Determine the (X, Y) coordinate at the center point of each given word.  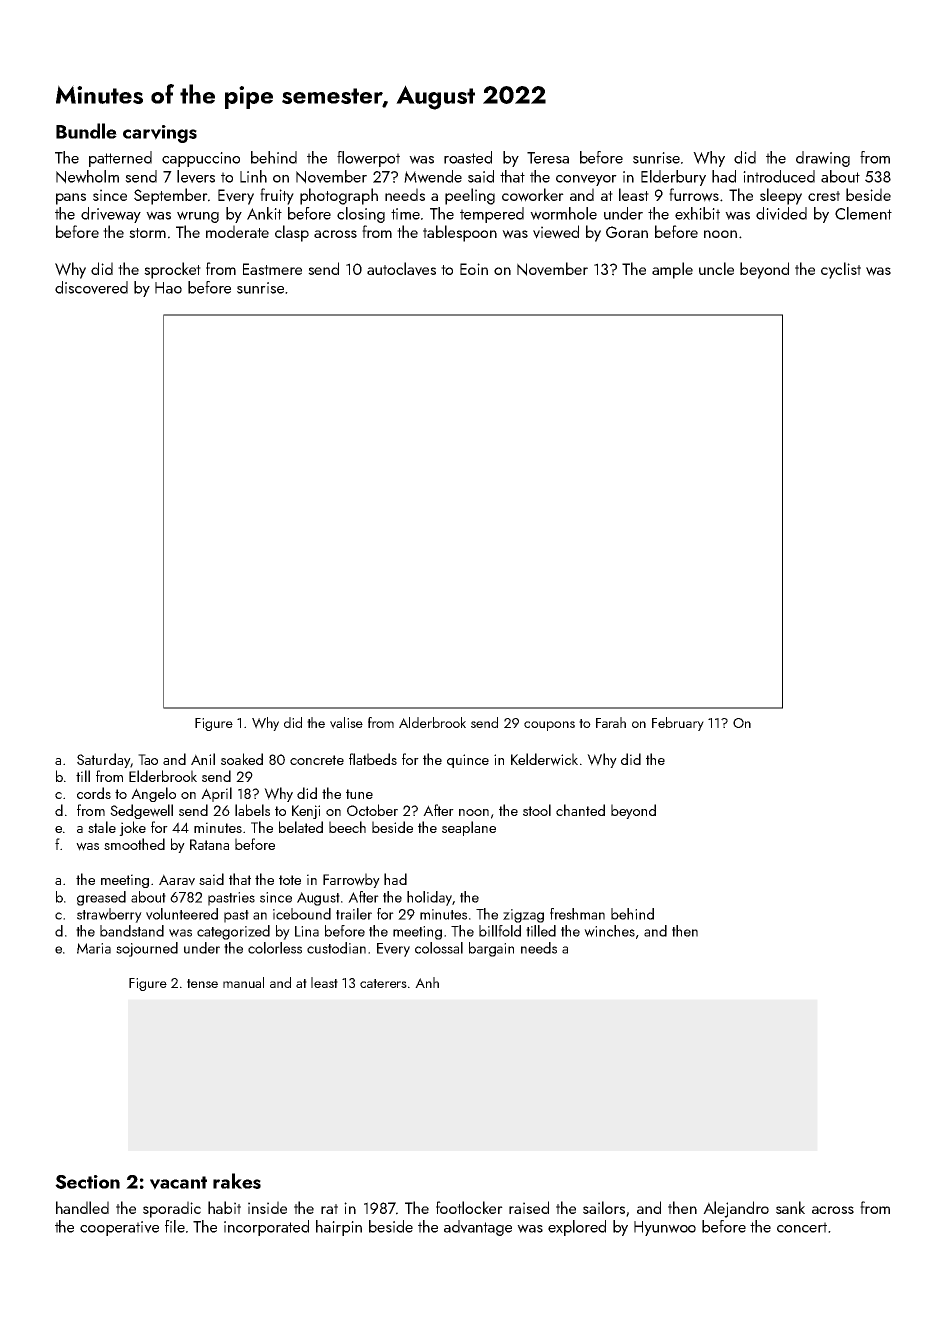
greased (101, 898)
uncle (716, 268)
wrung (198, 217)
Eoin (474, 269)
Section (87, 1182)
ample (672, 270)
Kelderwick (544, 759)
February (678, 724)
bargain (491, 949)
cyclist (841, 270)
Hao (168, 288)
